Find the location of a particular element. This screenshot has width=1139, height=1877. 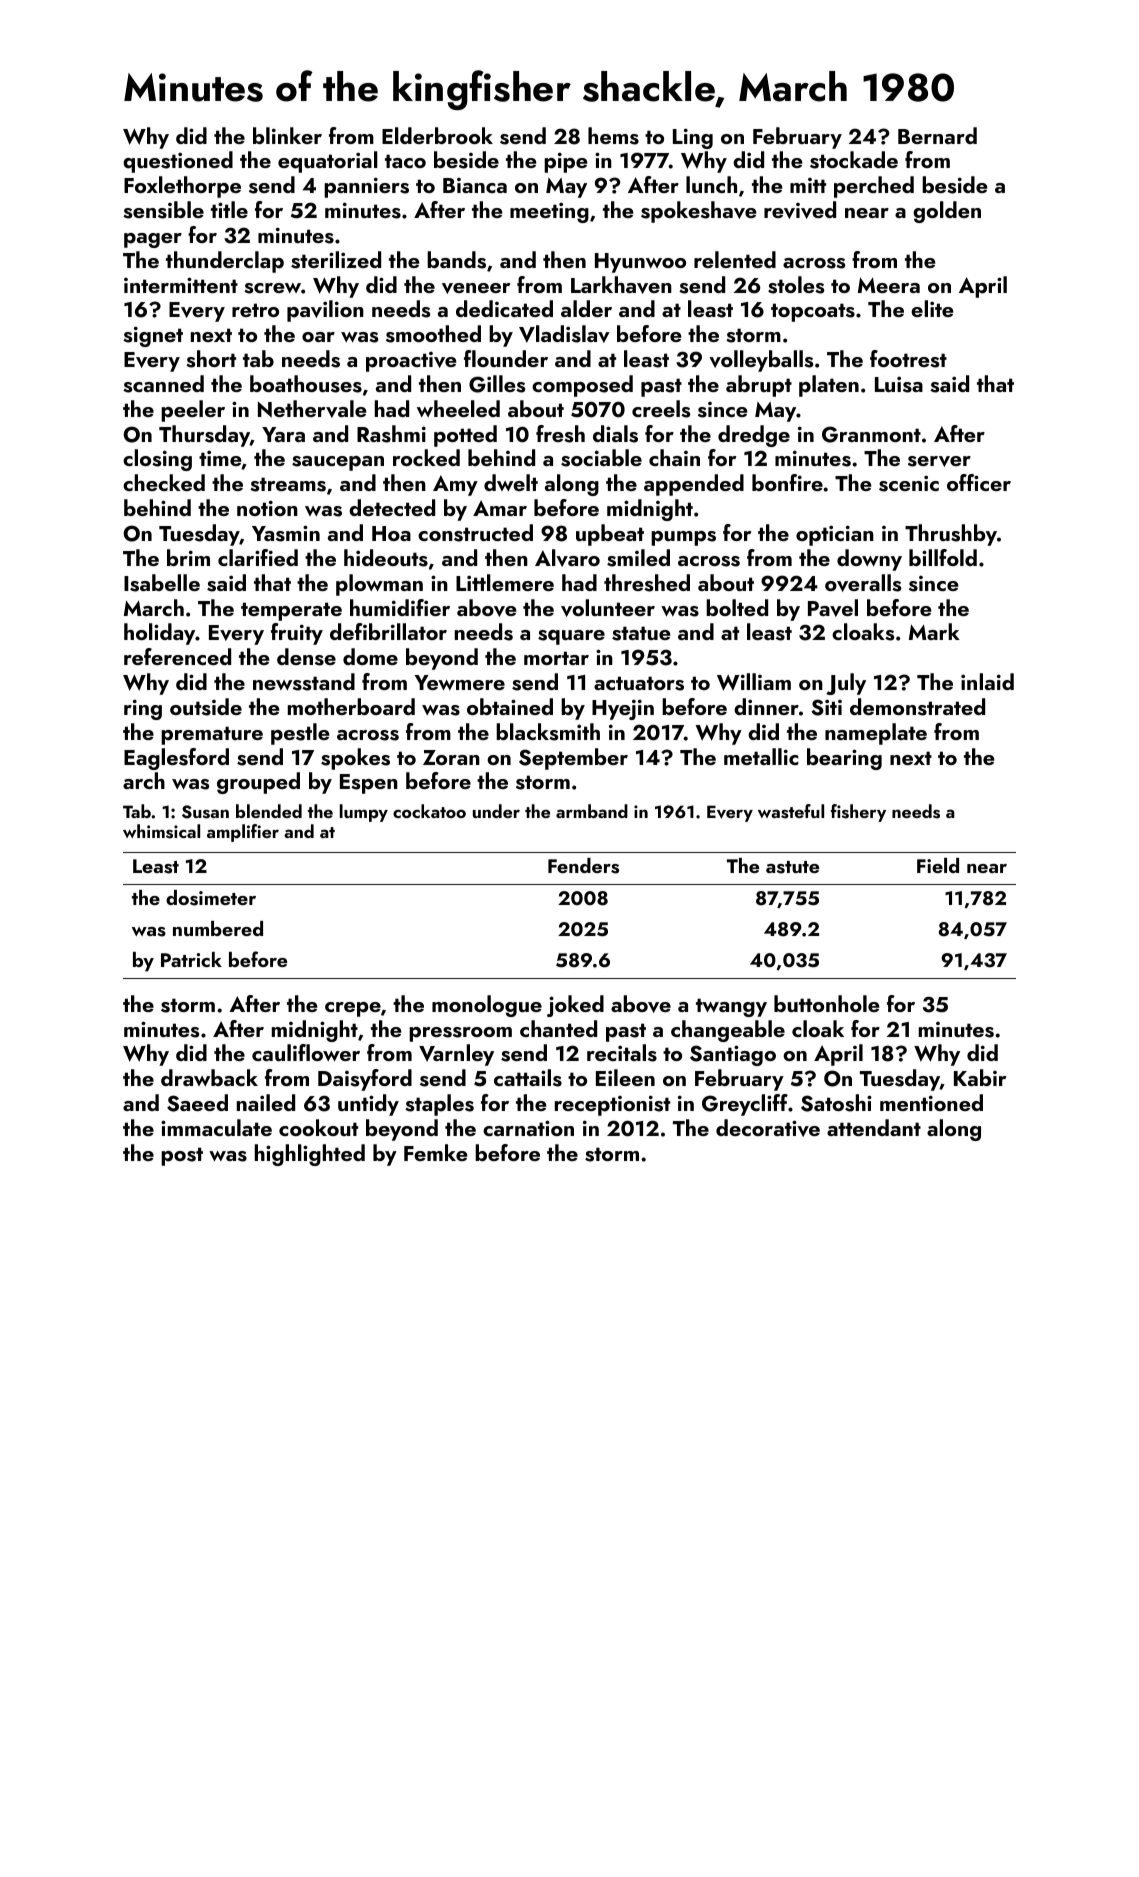

Field is located at coordinates (938, 865).
